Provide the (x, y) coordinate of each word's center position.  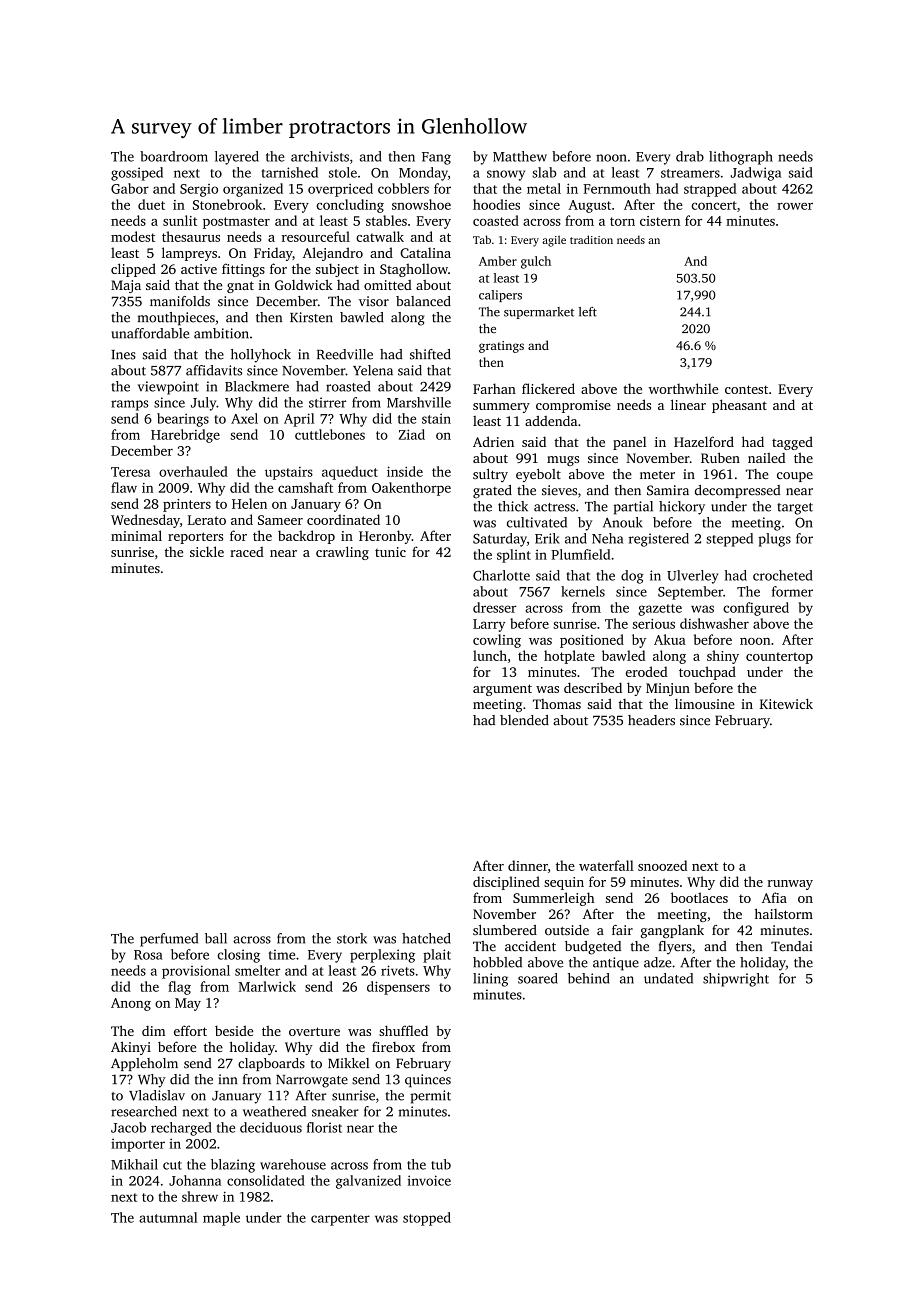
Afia (774, 897)
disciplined (506, 883)
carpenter (340, 1220)
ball (216, 938)
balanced (423, 301)
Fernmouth (617, 188)
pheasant (739, 406)
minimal (136, 535)
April (299, 420)
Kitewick (786, 704)
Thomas (557, 704)
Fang (436, 158)
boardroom (174, 156)
